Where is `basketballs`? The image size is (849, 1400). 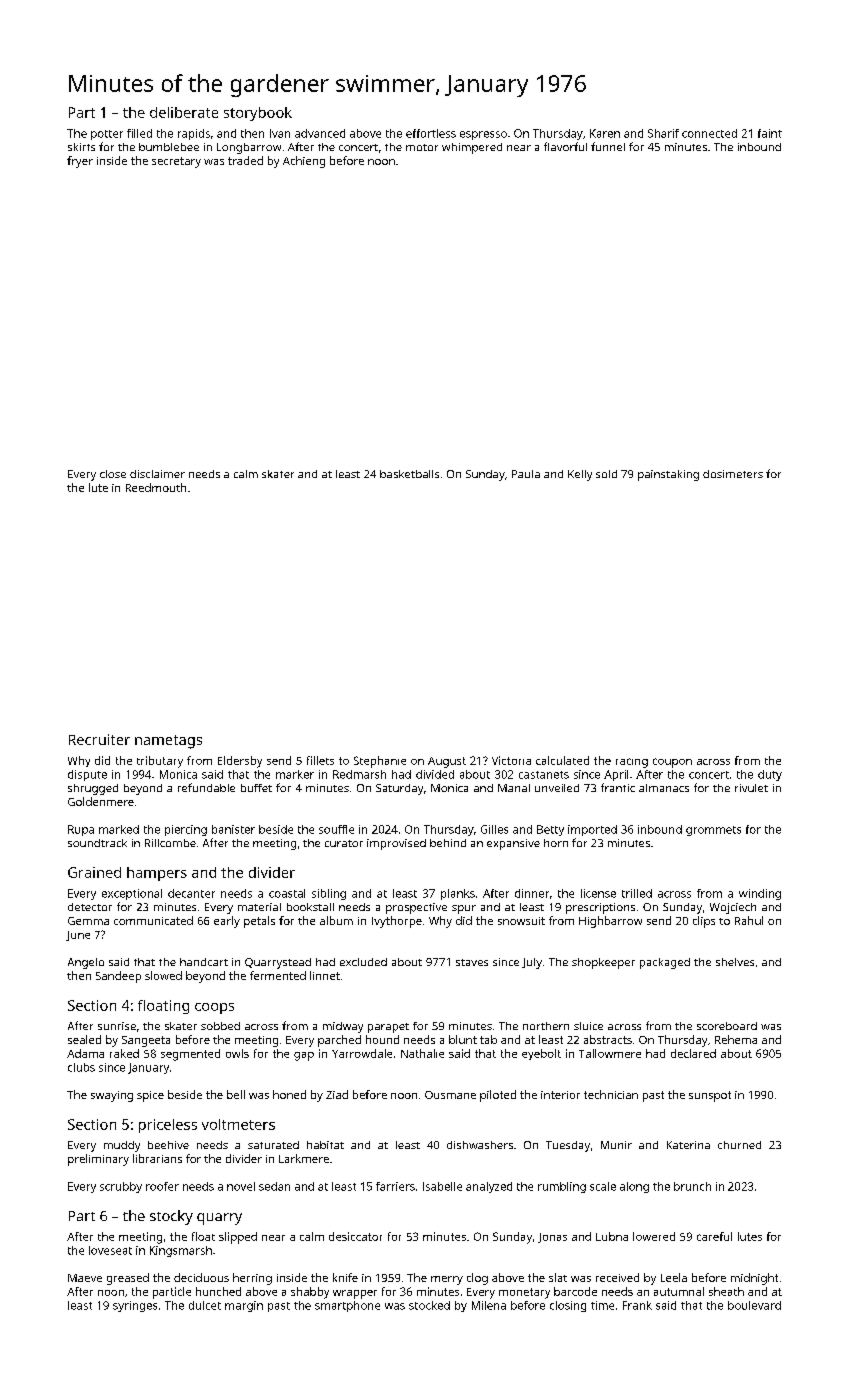 basketballs is located at coordinates (409, 474).
